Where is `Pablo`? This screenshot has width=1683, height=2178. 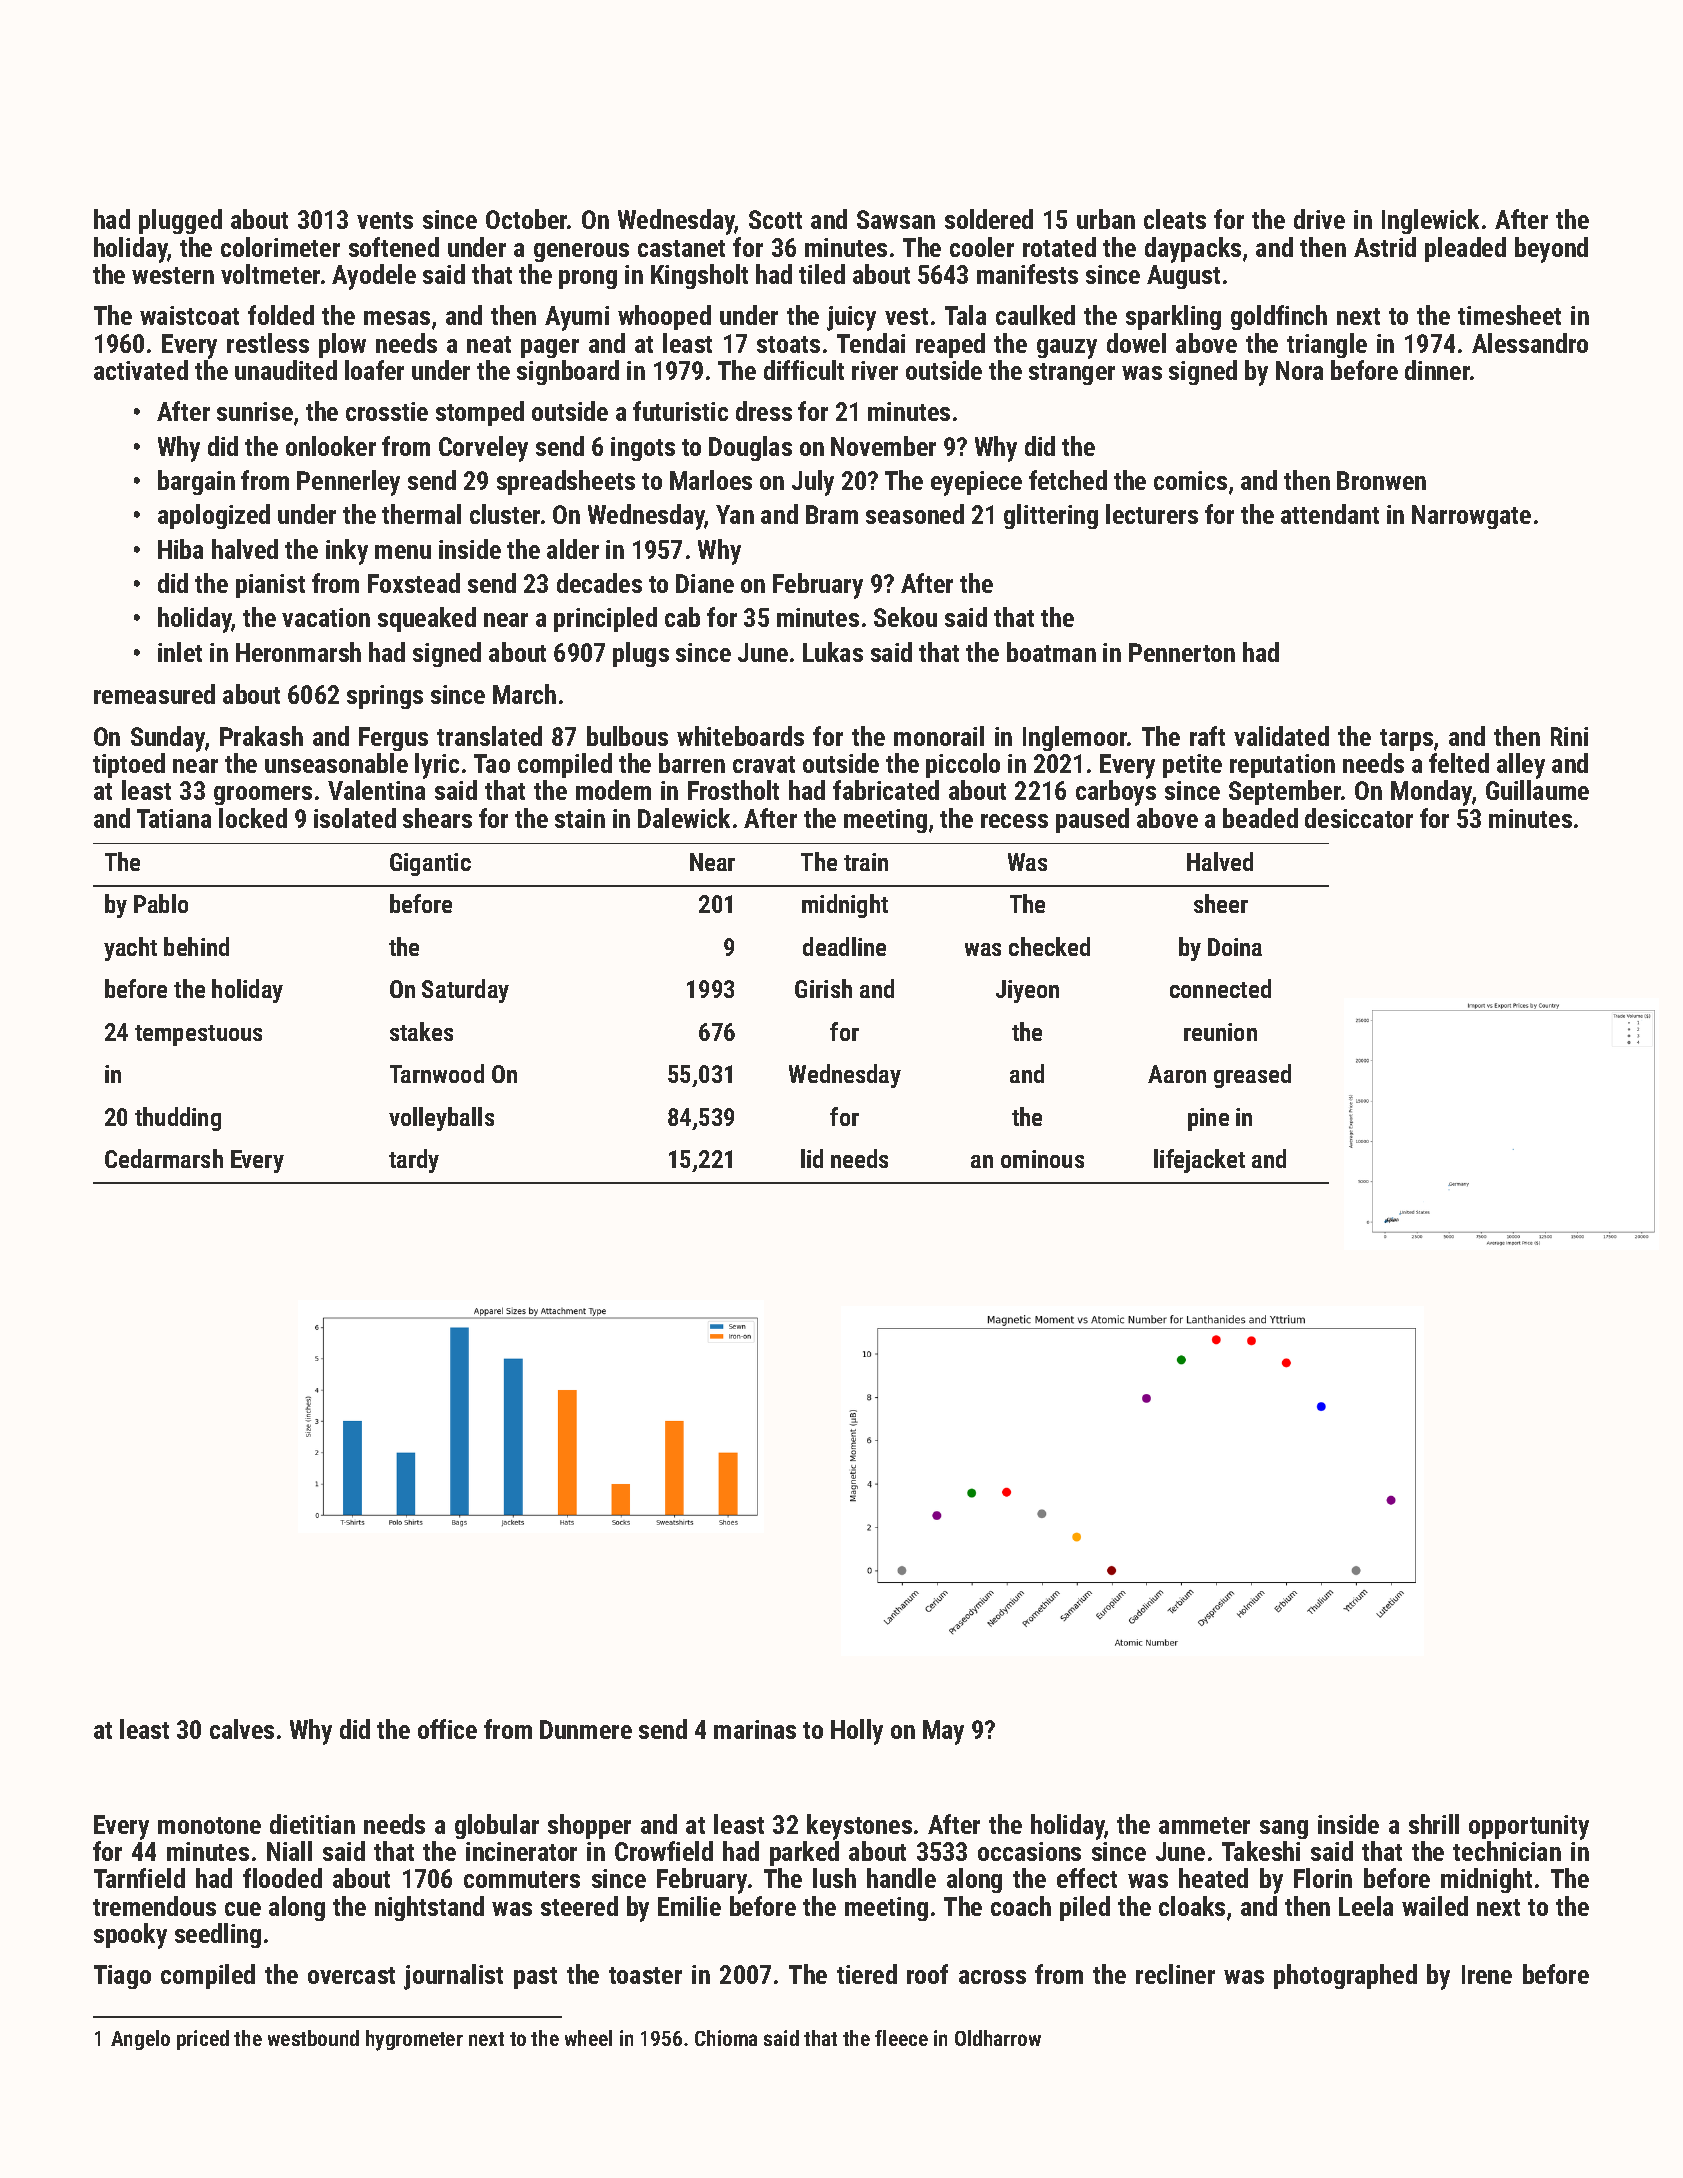 Pablo is located at coordinates (161, 903).
